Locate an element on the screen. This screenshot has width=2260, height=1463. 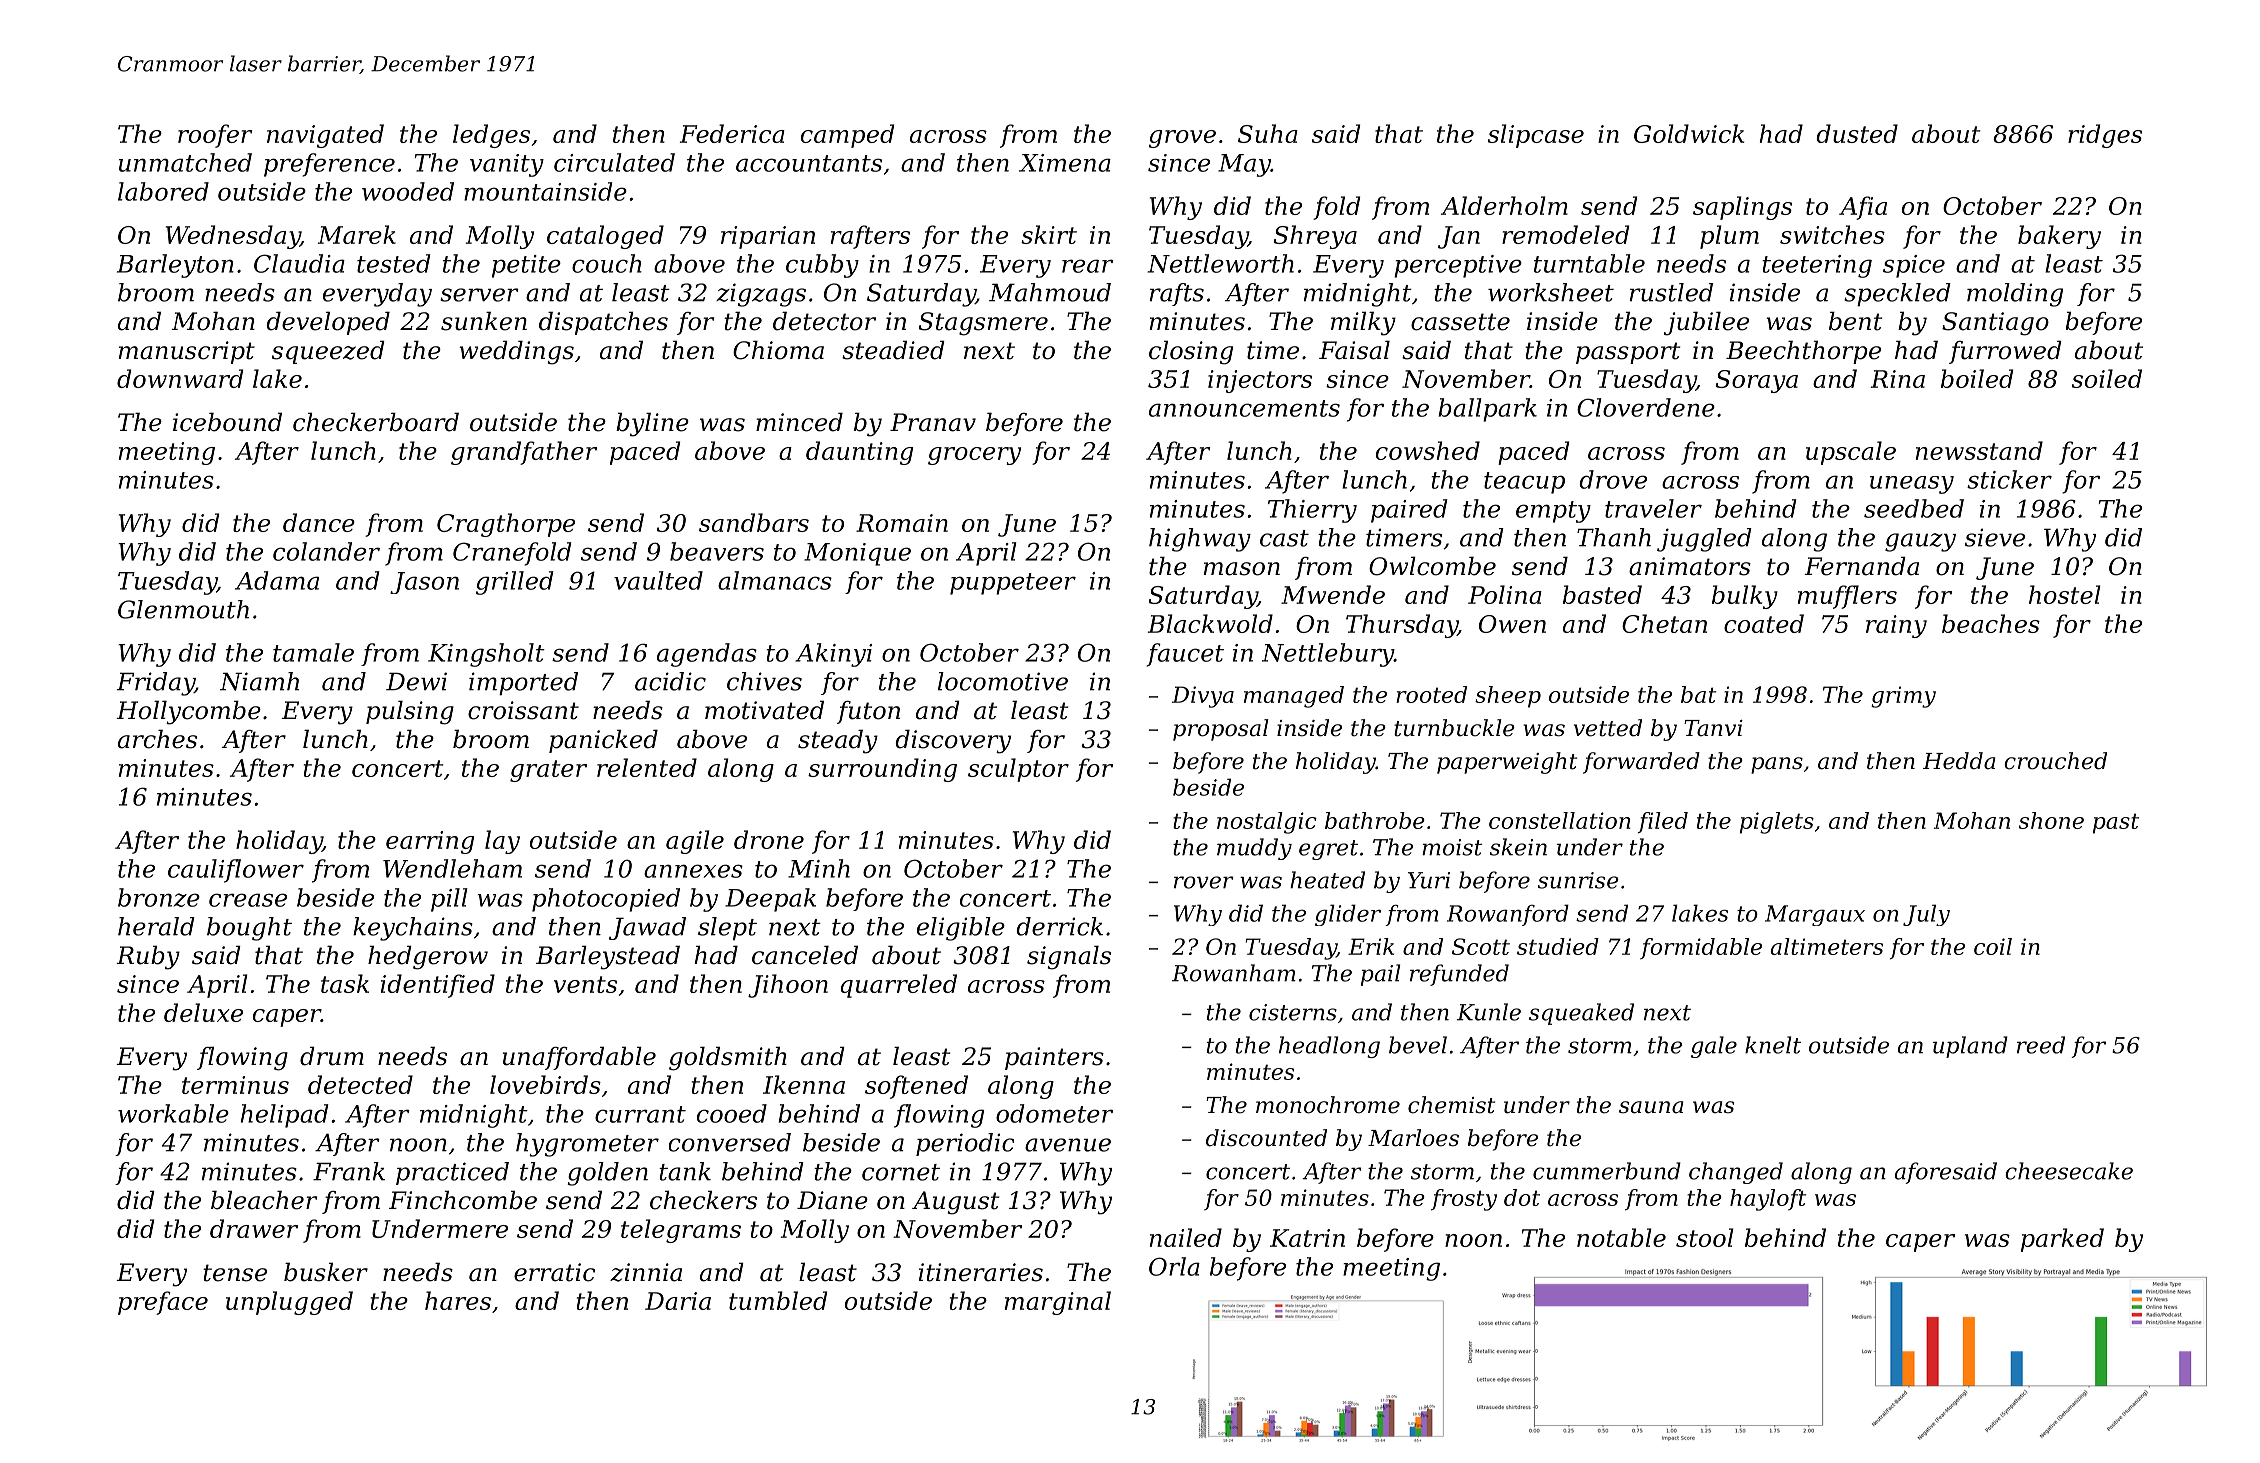
grater is located at coordinates (548, 771).
